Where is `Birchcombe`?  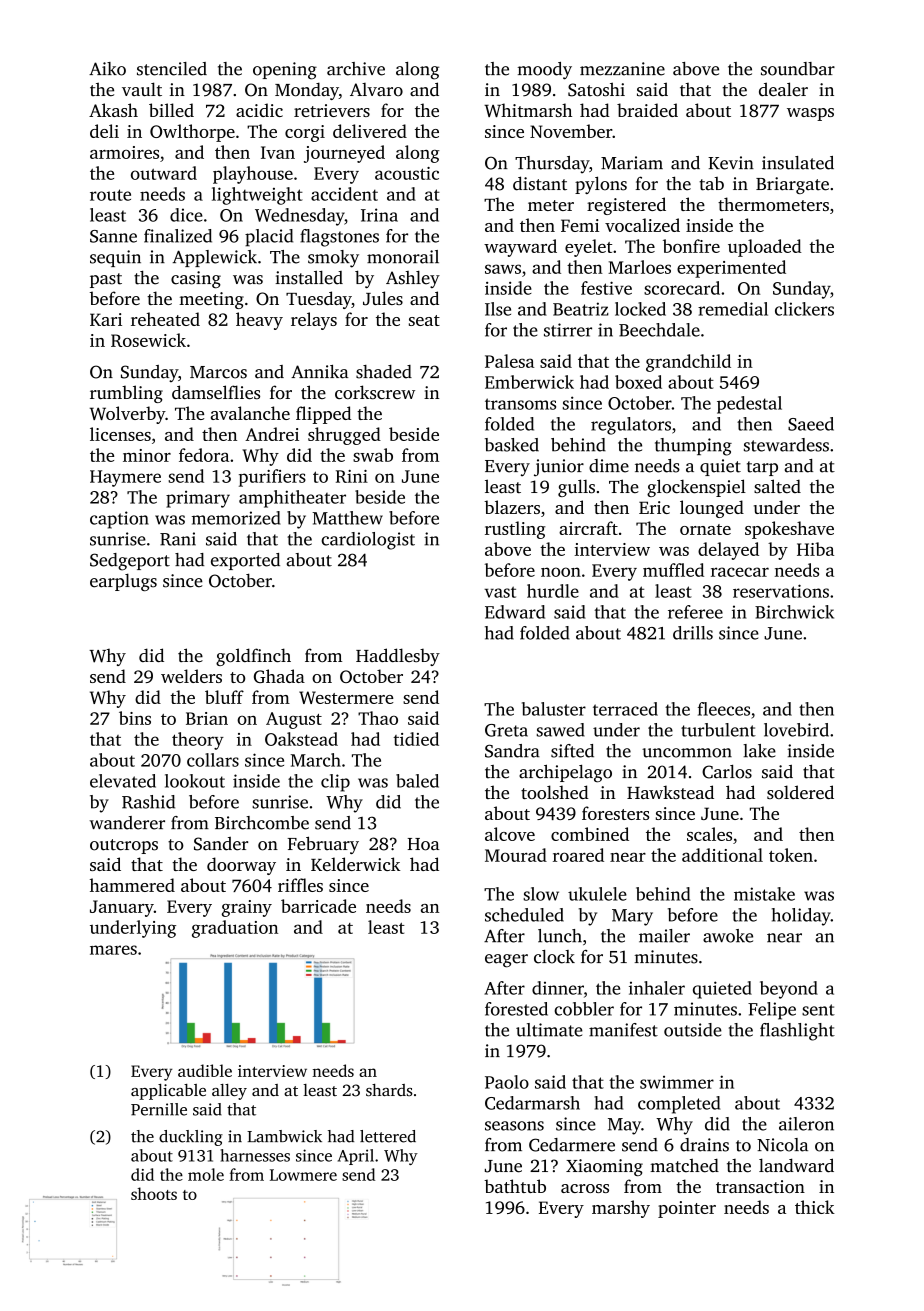 Birchcombe is located at coordinates (262, 823).
